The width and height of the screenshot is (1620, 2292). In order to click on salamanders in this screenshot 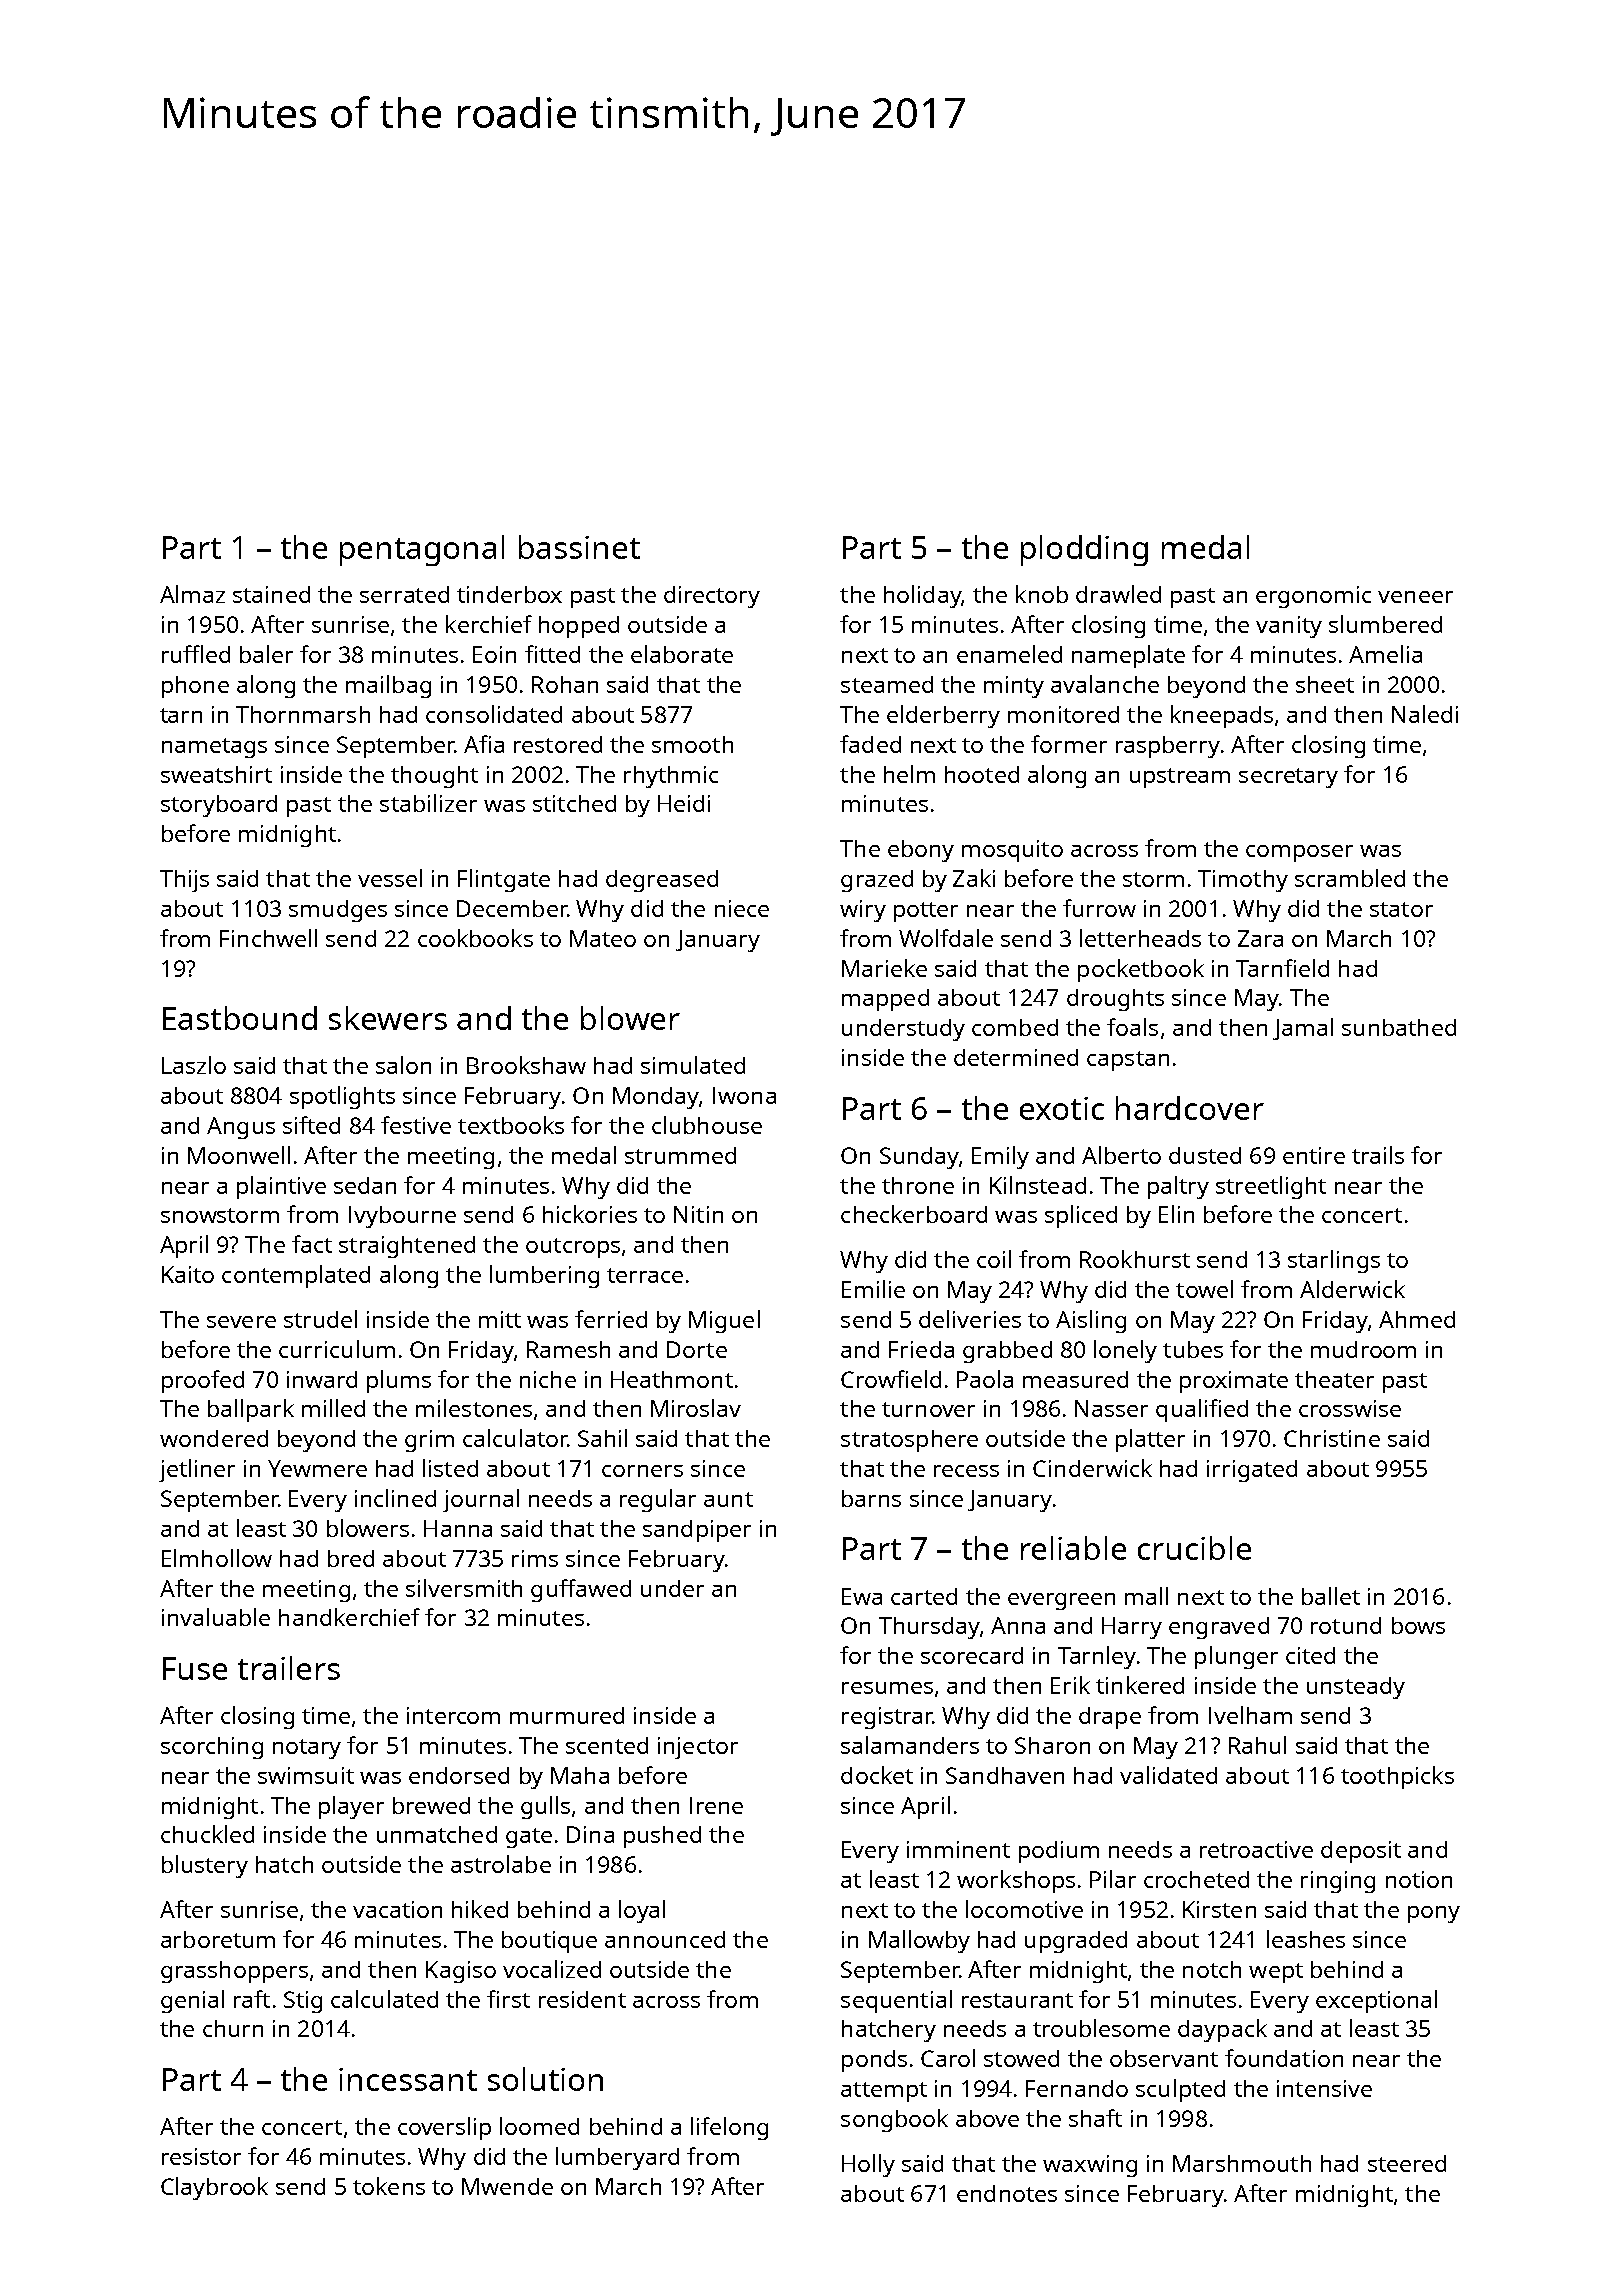, I will do `click(910, 1745)`.
